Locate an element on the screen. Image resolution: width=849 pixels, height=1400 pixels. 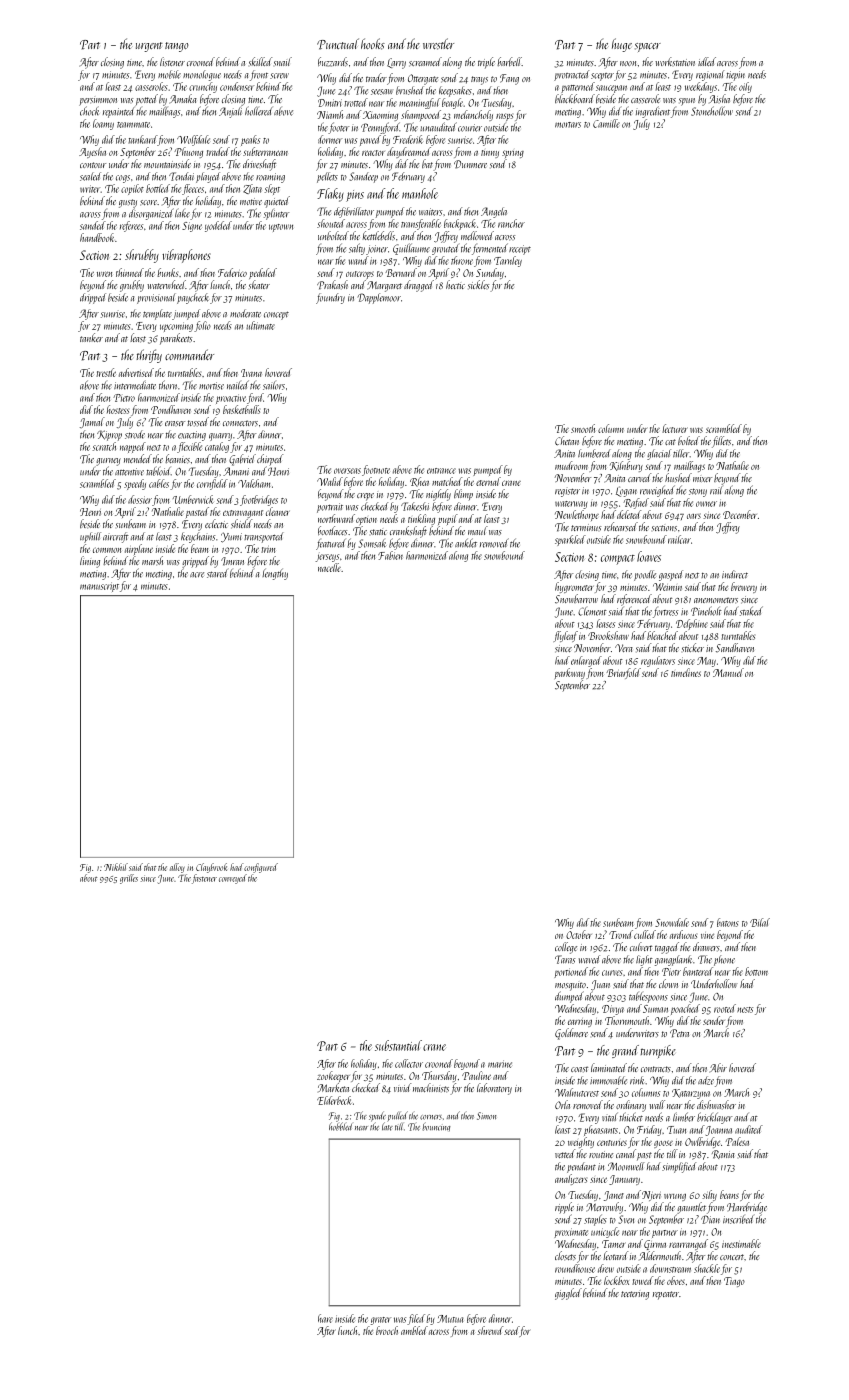
gurney is located at coordinates (108, 462).
